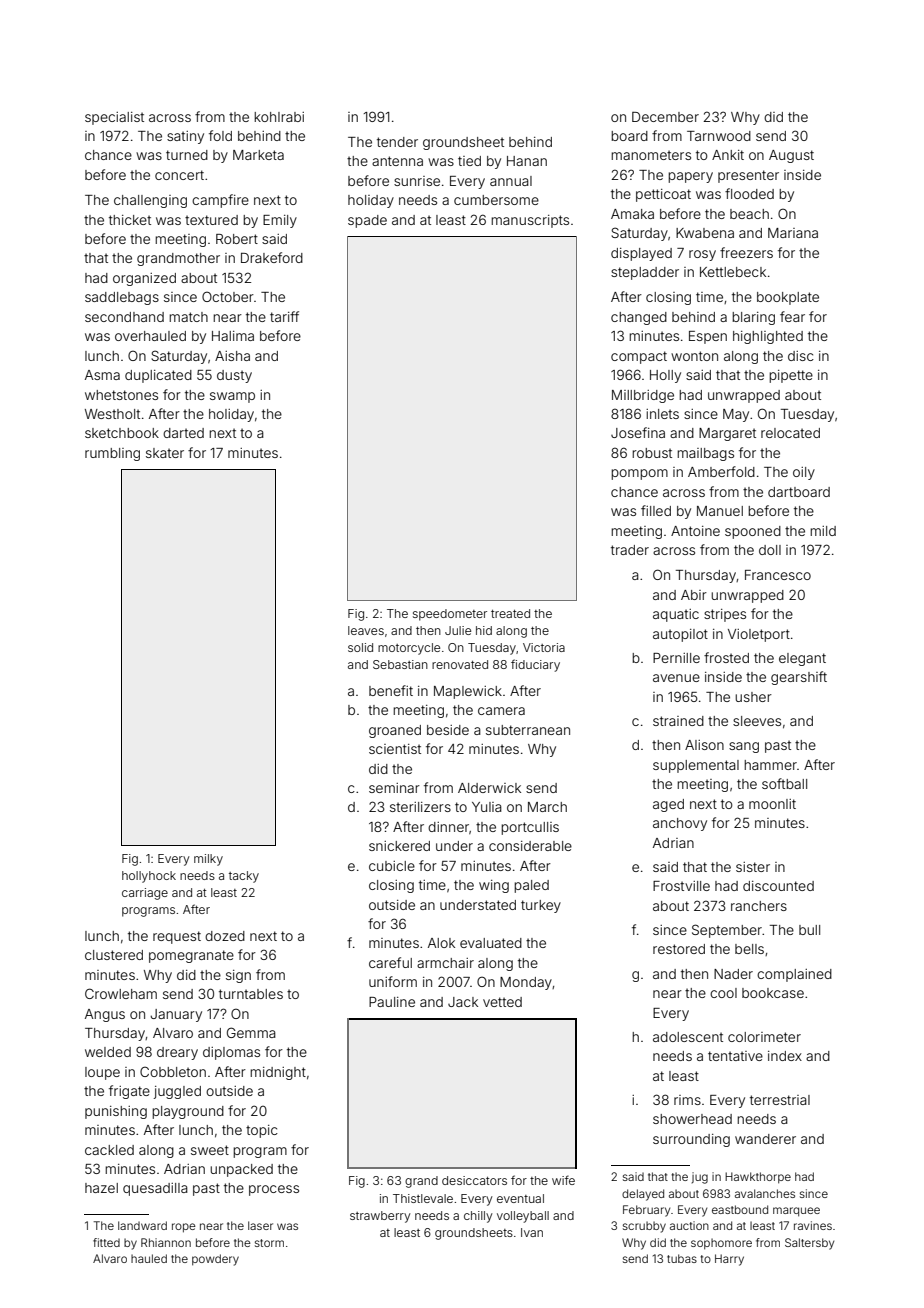 This page has height=1308, width=924. I want to click on duplicated, so click(158, 376).
